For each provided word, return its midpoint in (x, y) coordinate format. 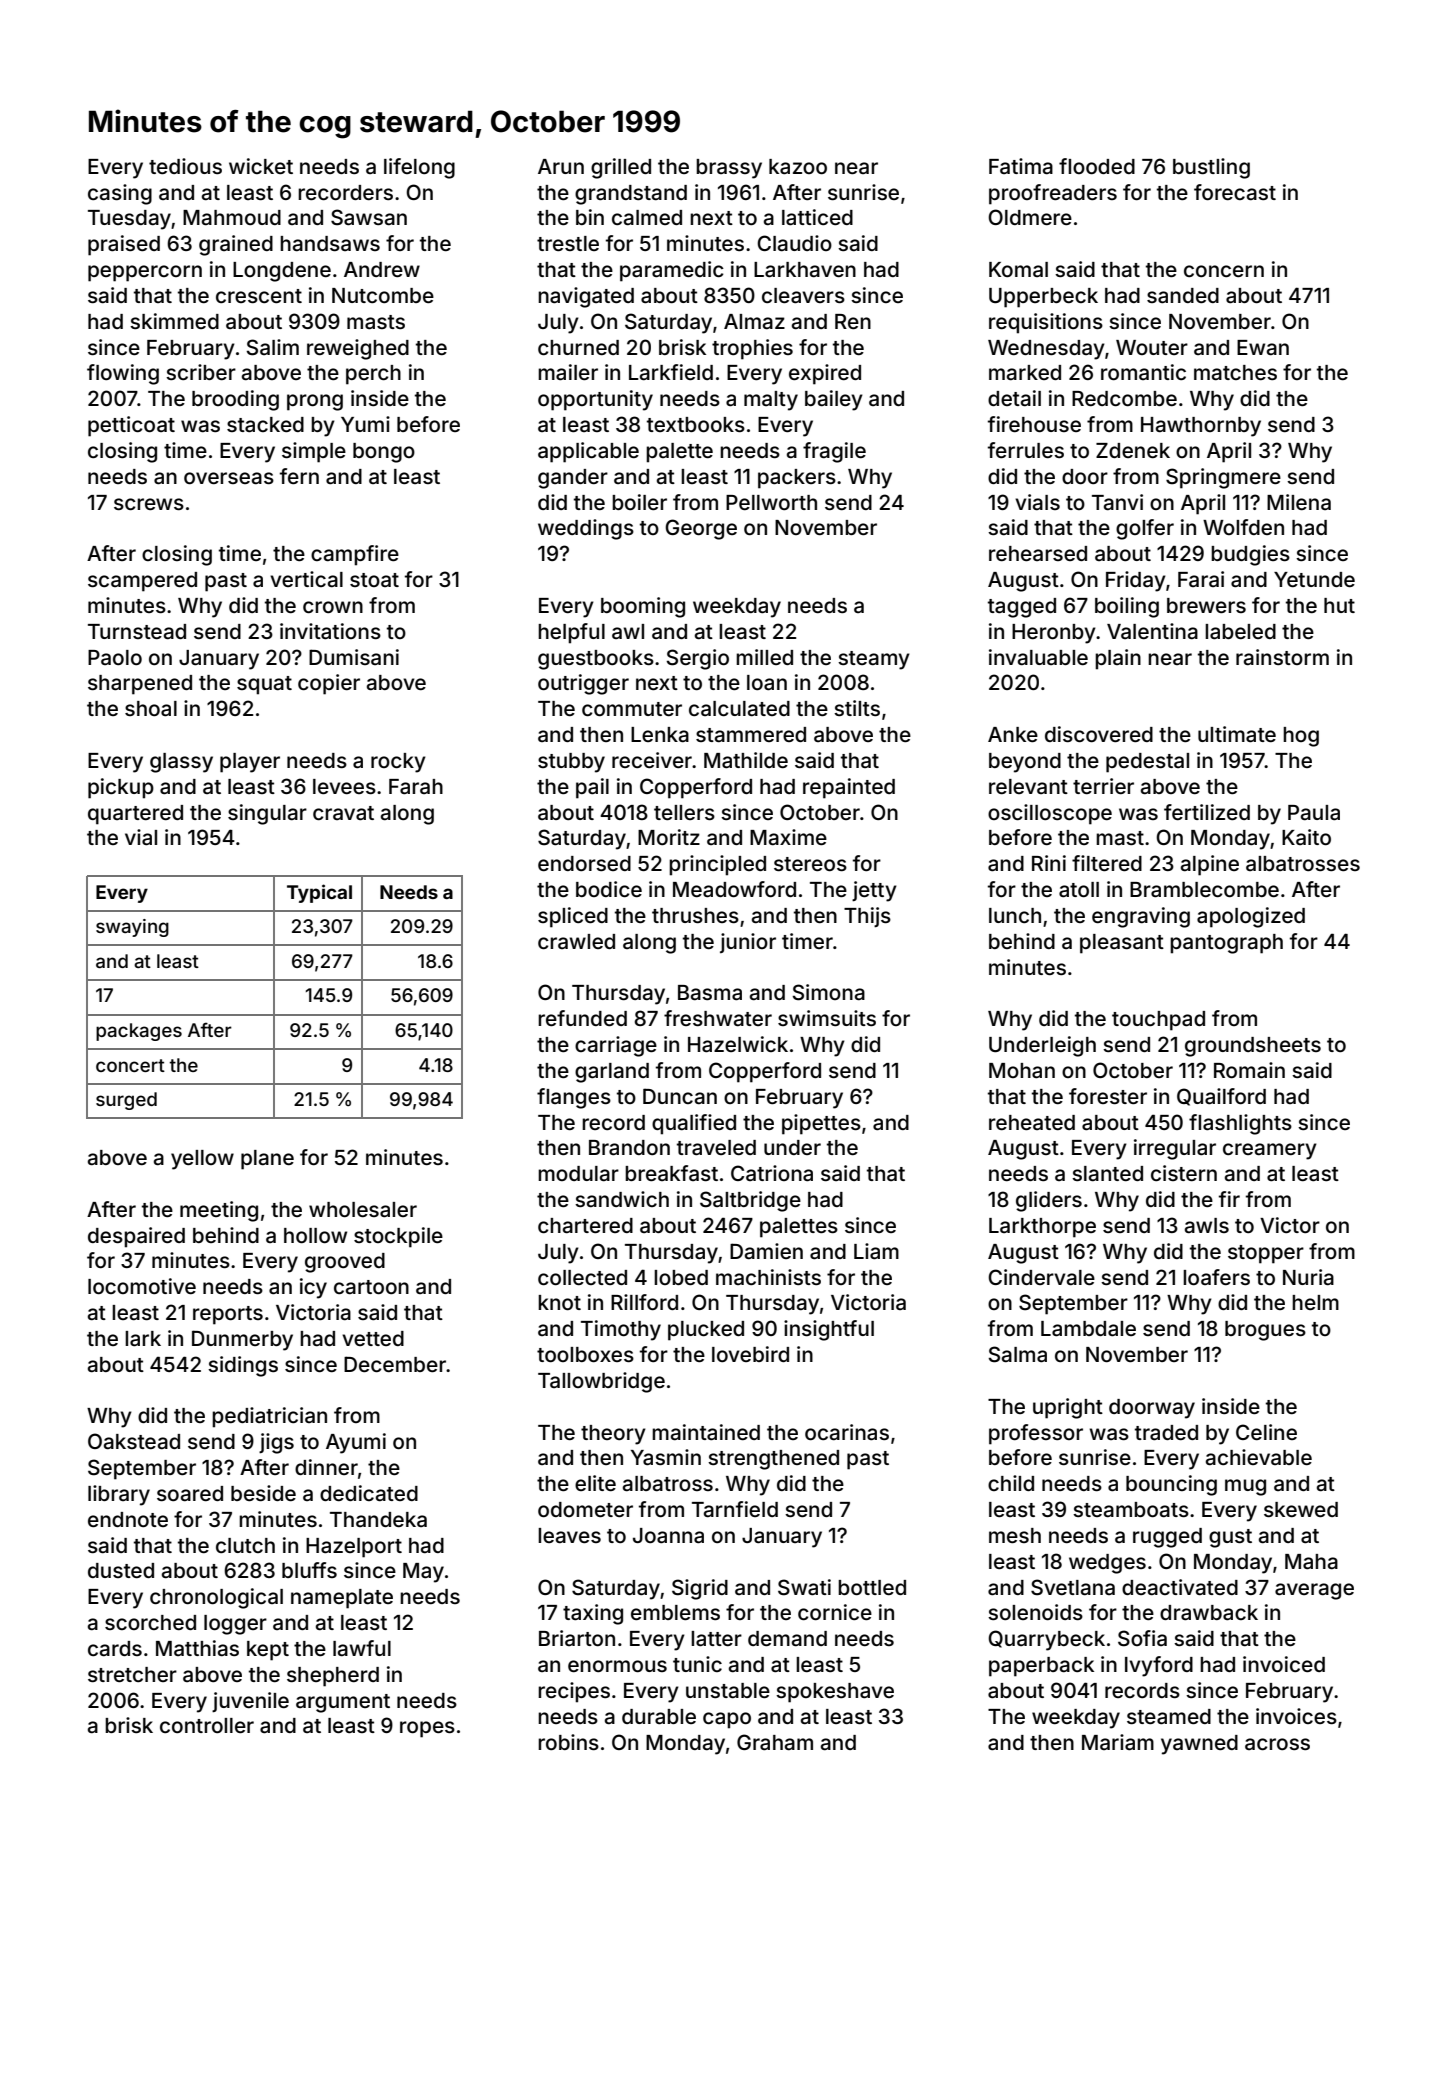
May (423, 1573)
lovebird (750, 1354)
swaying (132, 928)
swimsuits (827, 1018)
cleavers (803, 296)
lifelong (419, 168)
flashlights (1240, 1124)
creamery (1270, 1151)
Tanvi (1117, 502)
